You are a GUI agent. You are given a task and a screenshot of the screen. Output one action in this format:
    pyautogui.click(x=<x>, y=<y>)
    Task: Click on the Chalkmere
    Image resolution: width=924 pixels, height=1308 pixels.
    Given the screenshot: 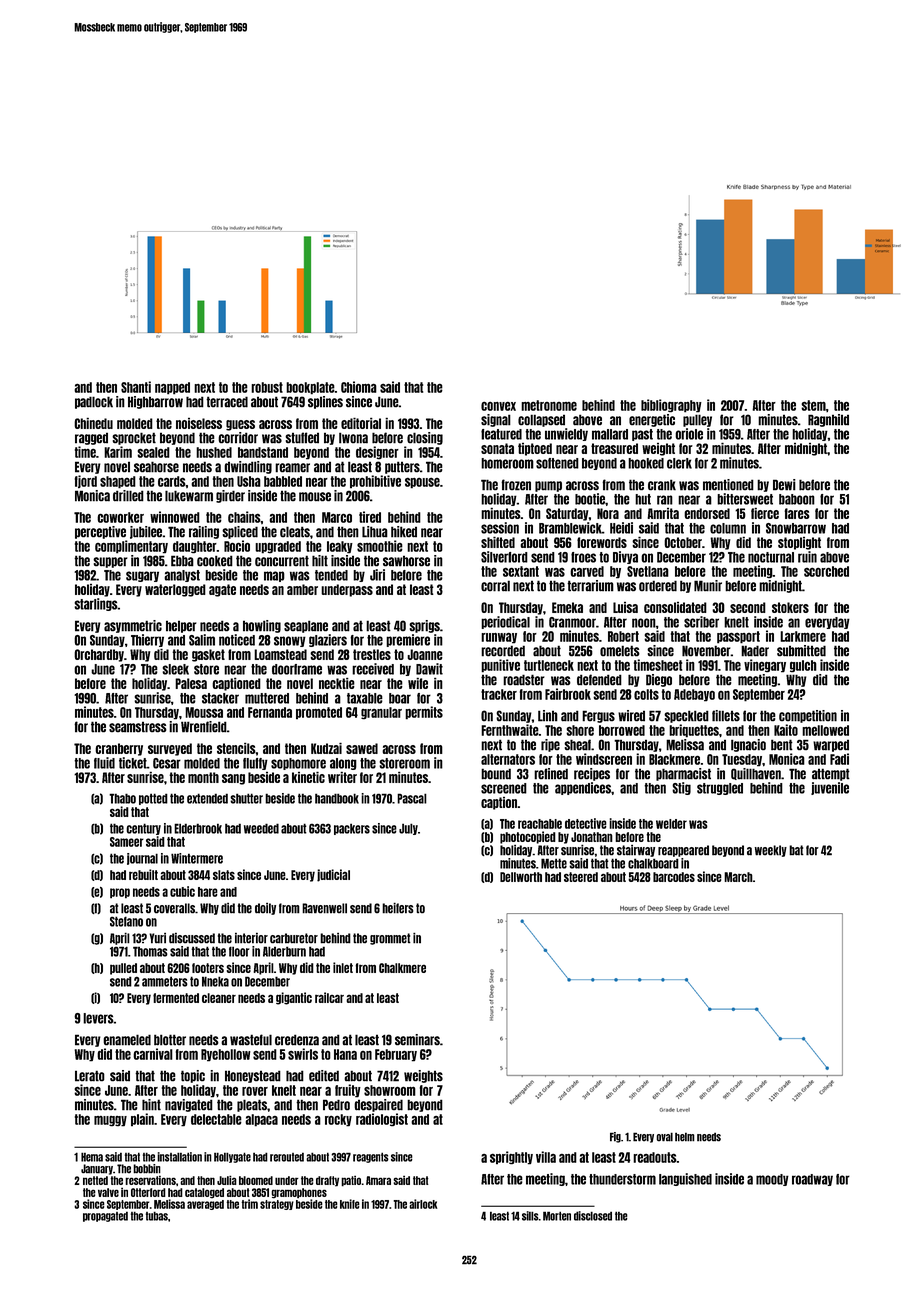 What is the action you would take?
    pyautogui.click(x=402, y=968)
